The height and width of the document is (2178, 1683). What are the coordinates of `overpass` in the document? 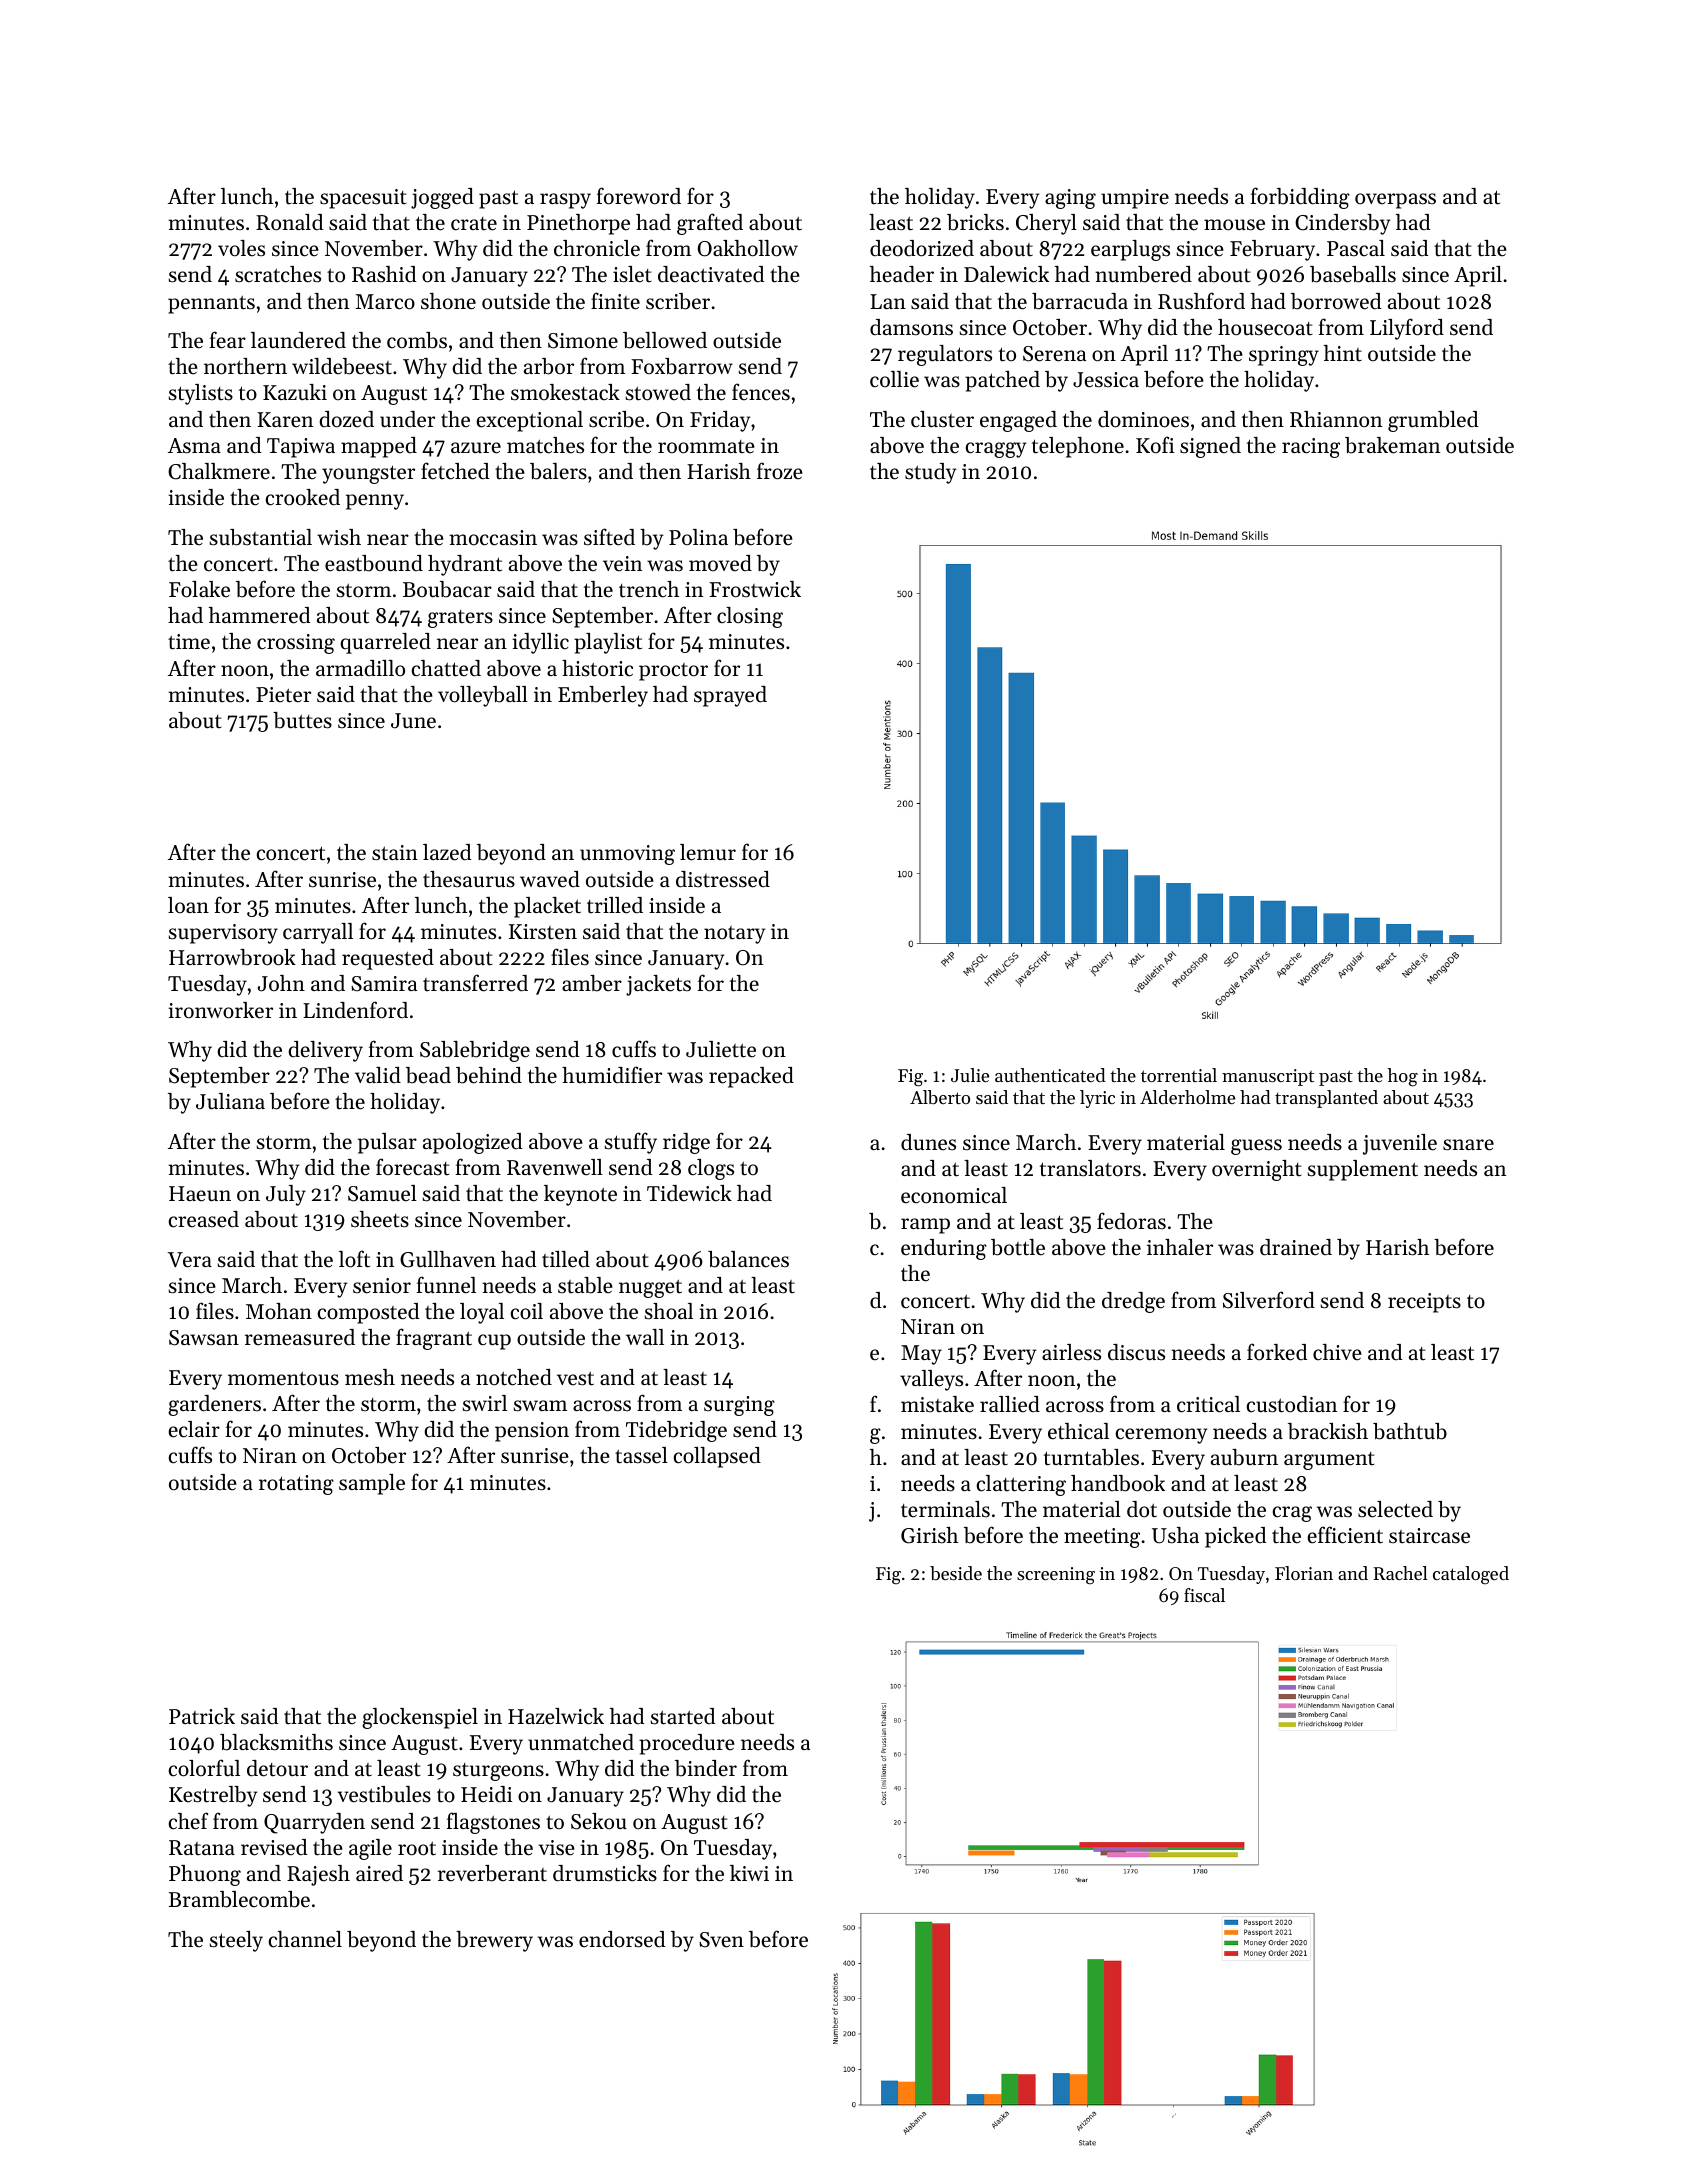 It's located at (1395, 201).
